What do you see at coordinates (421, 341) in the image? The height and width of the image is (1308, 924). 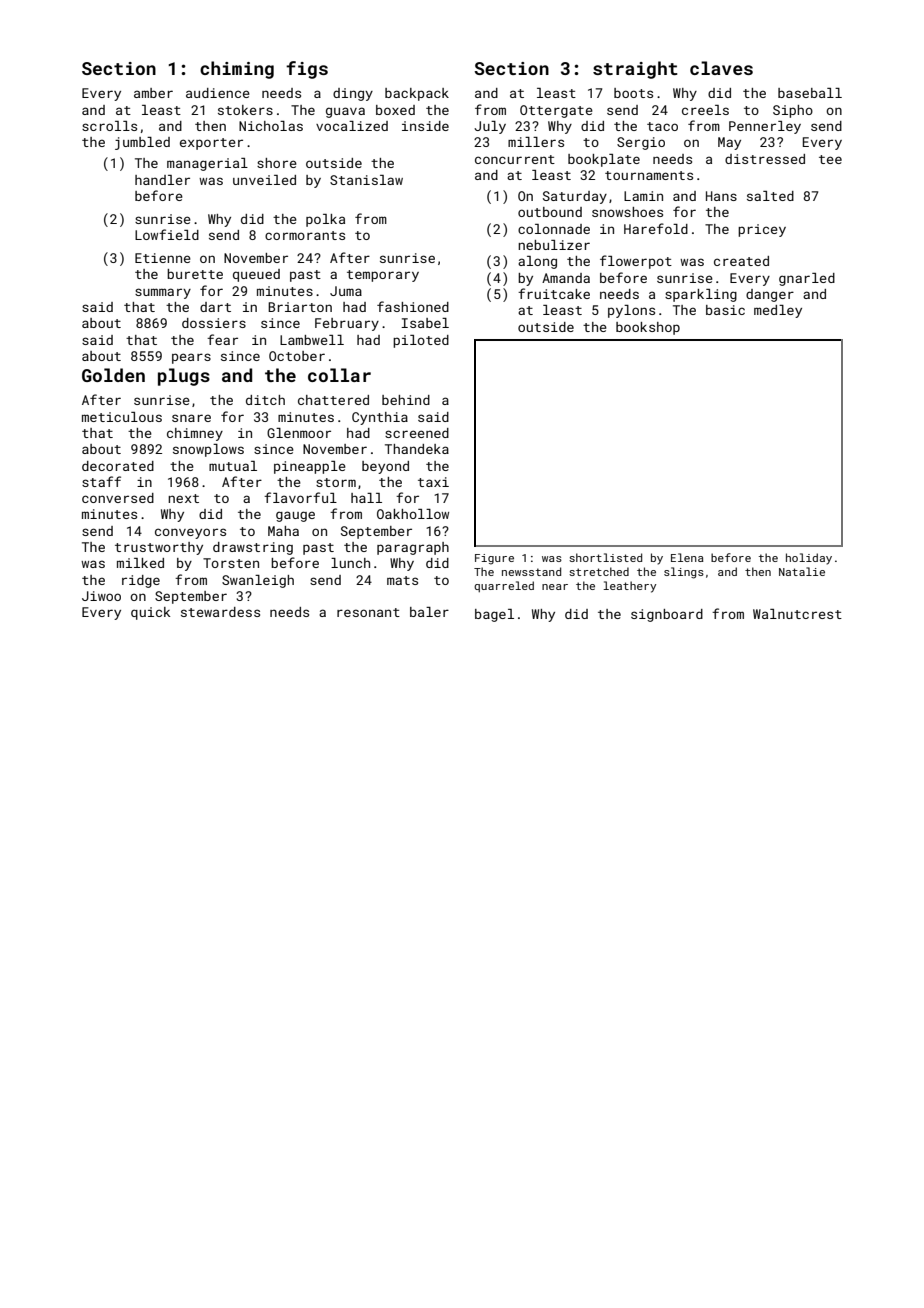 I see `piloted` at bounding box center [421, 341].
